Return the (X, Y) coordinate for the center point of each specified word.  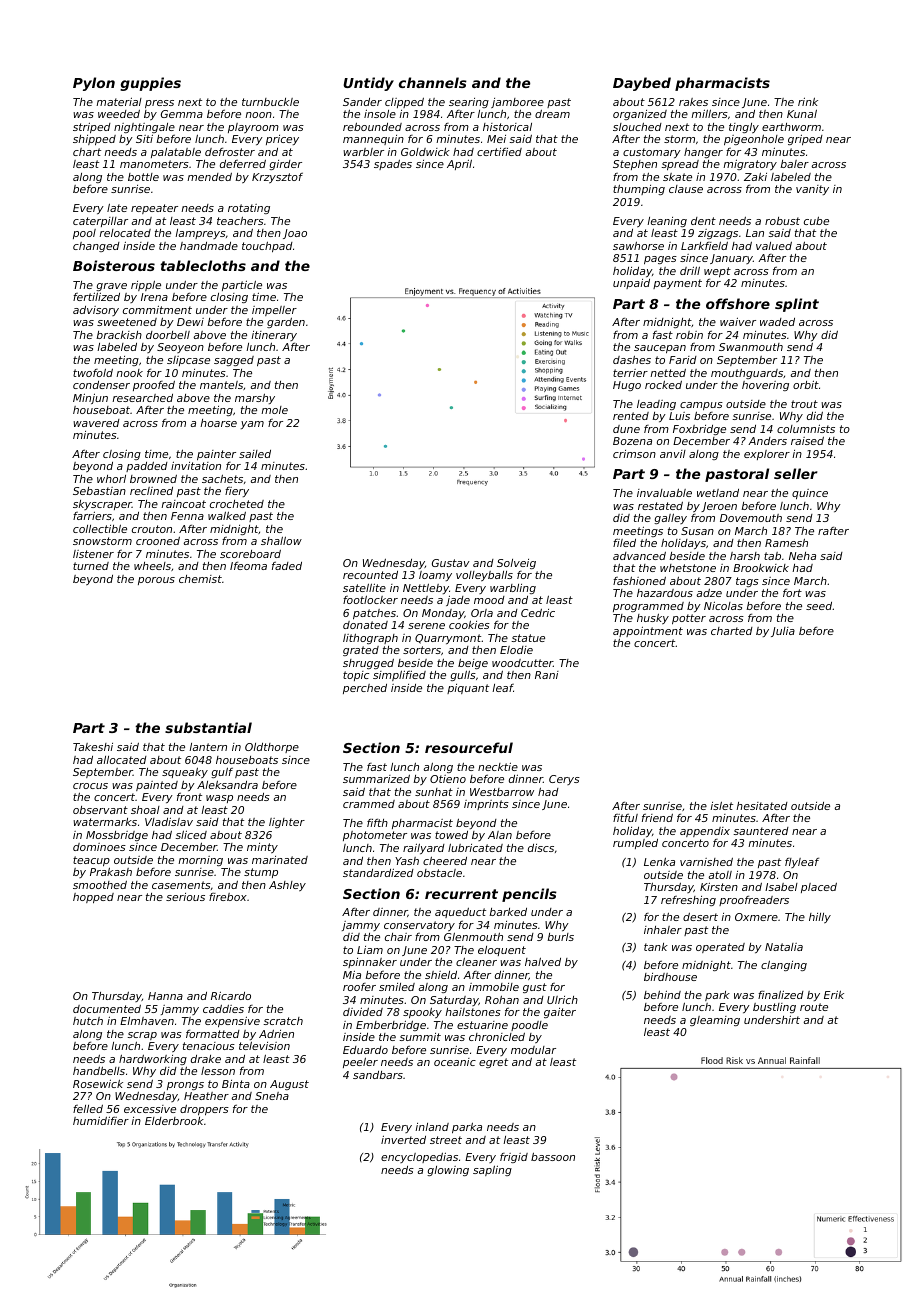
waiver (738, 321)
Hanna (165, 996)
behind (662, 994)
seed (819, 606)
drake (206, 1059)
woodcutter (522, 663)
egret (493, 1063)
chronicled (497, 1037)
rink (808, 101)
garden (286, 323)
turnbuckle (270, 102)
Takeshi (93, 747)
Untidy (368, 84)
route (814, 1007)
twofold (93, 372)
